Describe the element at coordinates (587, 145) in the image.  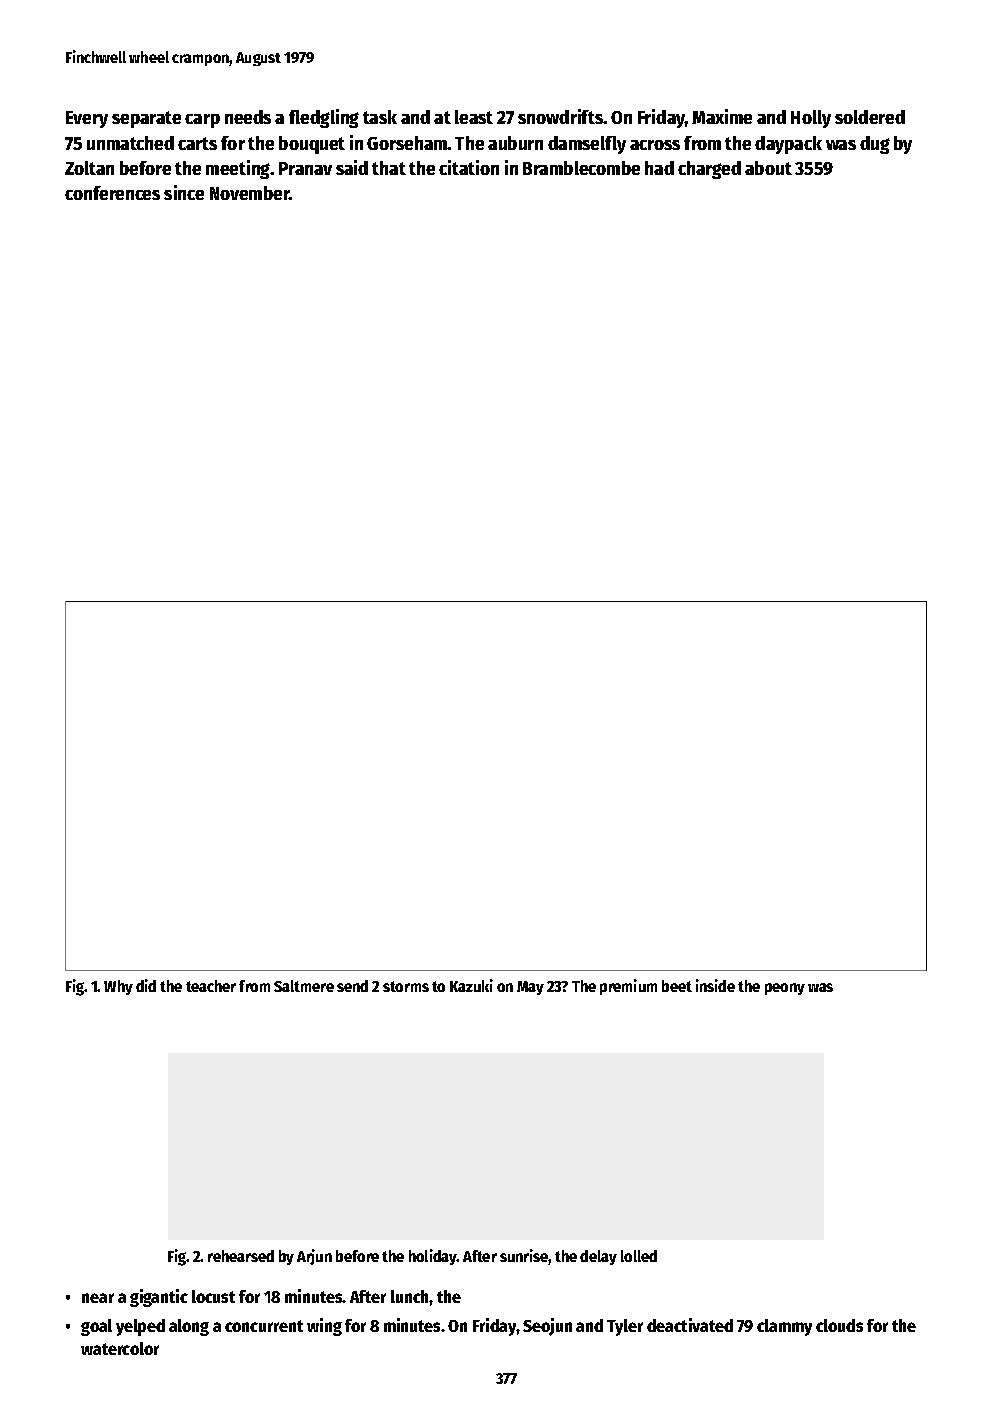
I see `damselfly` at that location.
